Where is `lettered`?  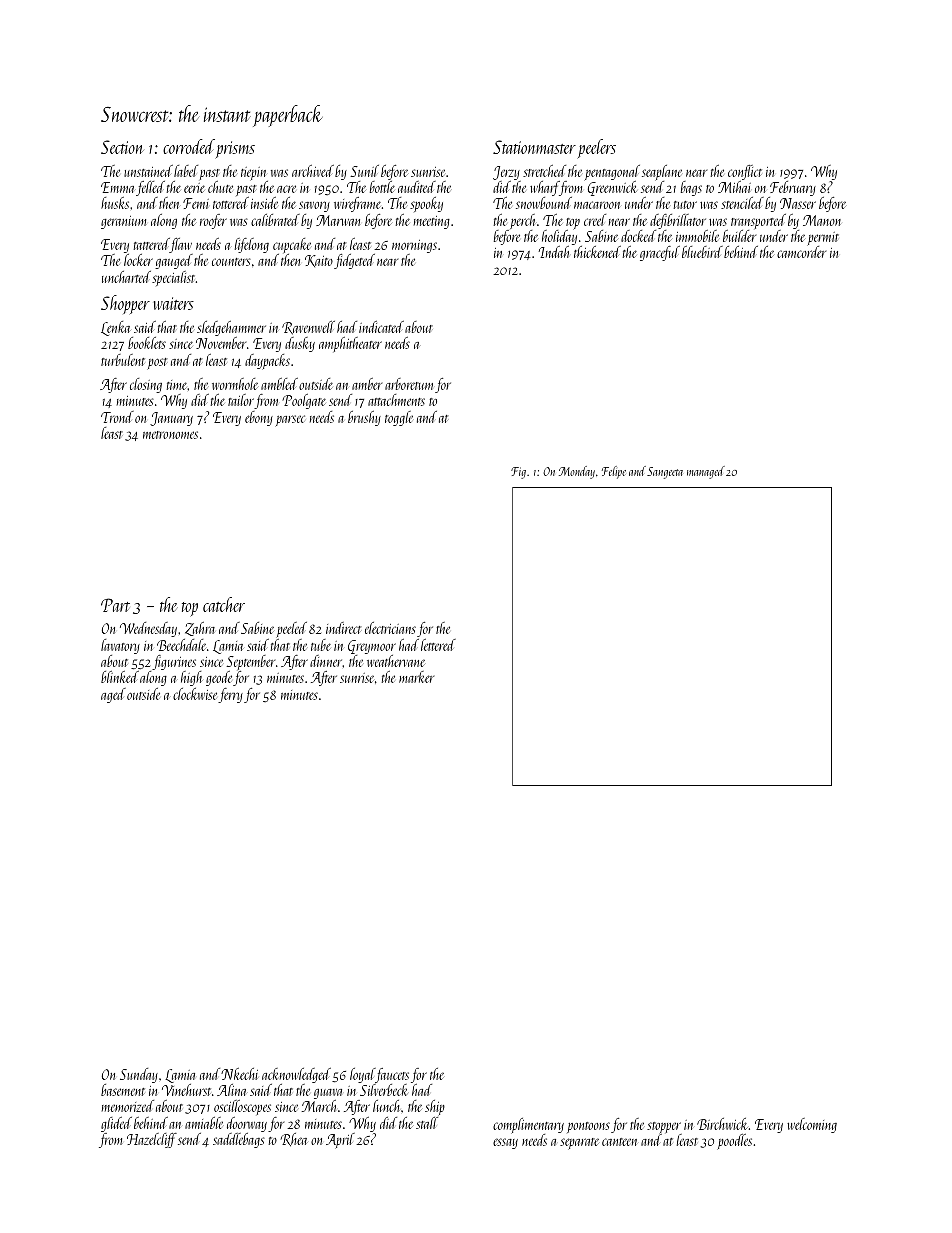
lettered is located at coordinates (438, 645).
